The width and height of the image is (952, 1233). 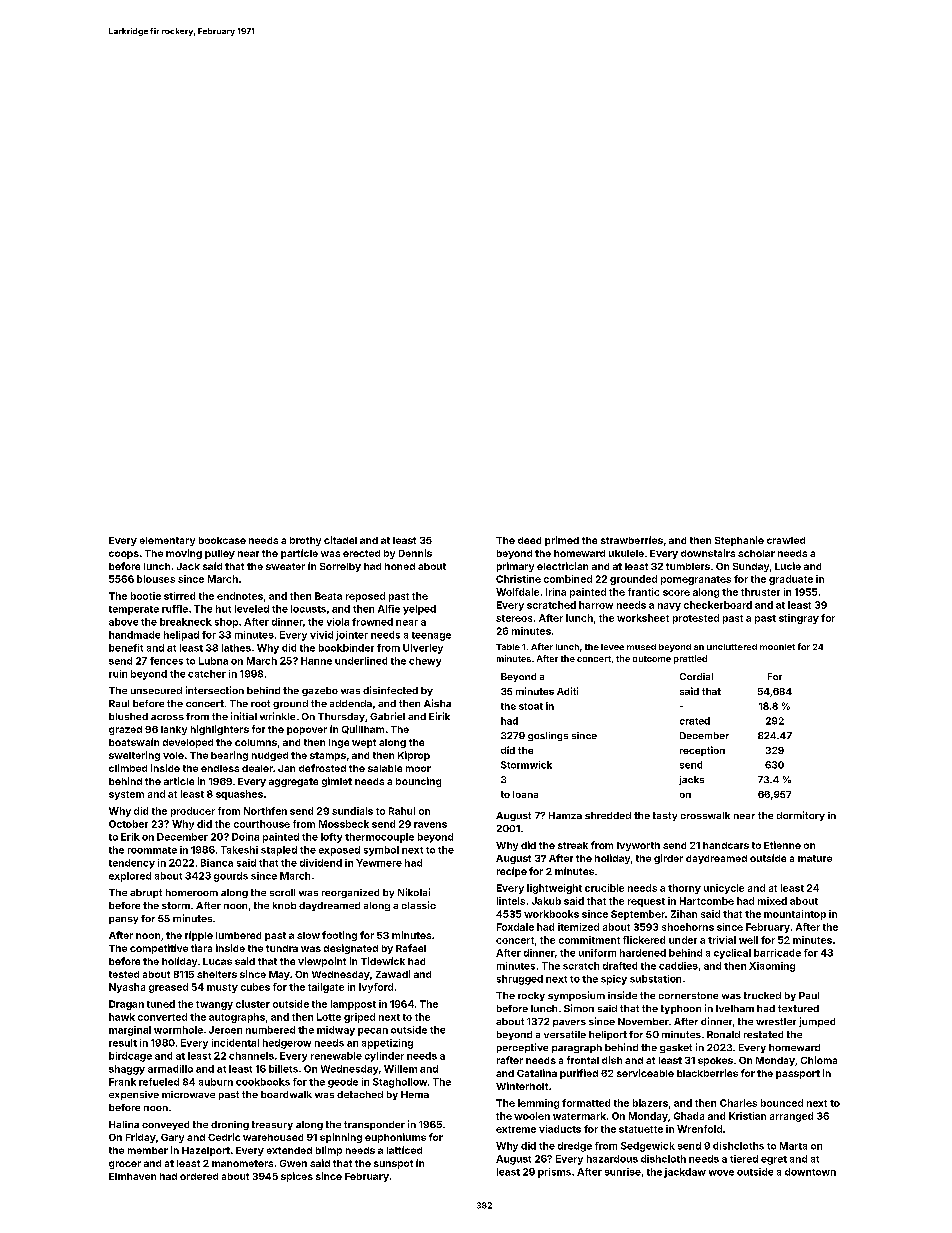 I want to click on symposium, so click(x=576, y=996).
